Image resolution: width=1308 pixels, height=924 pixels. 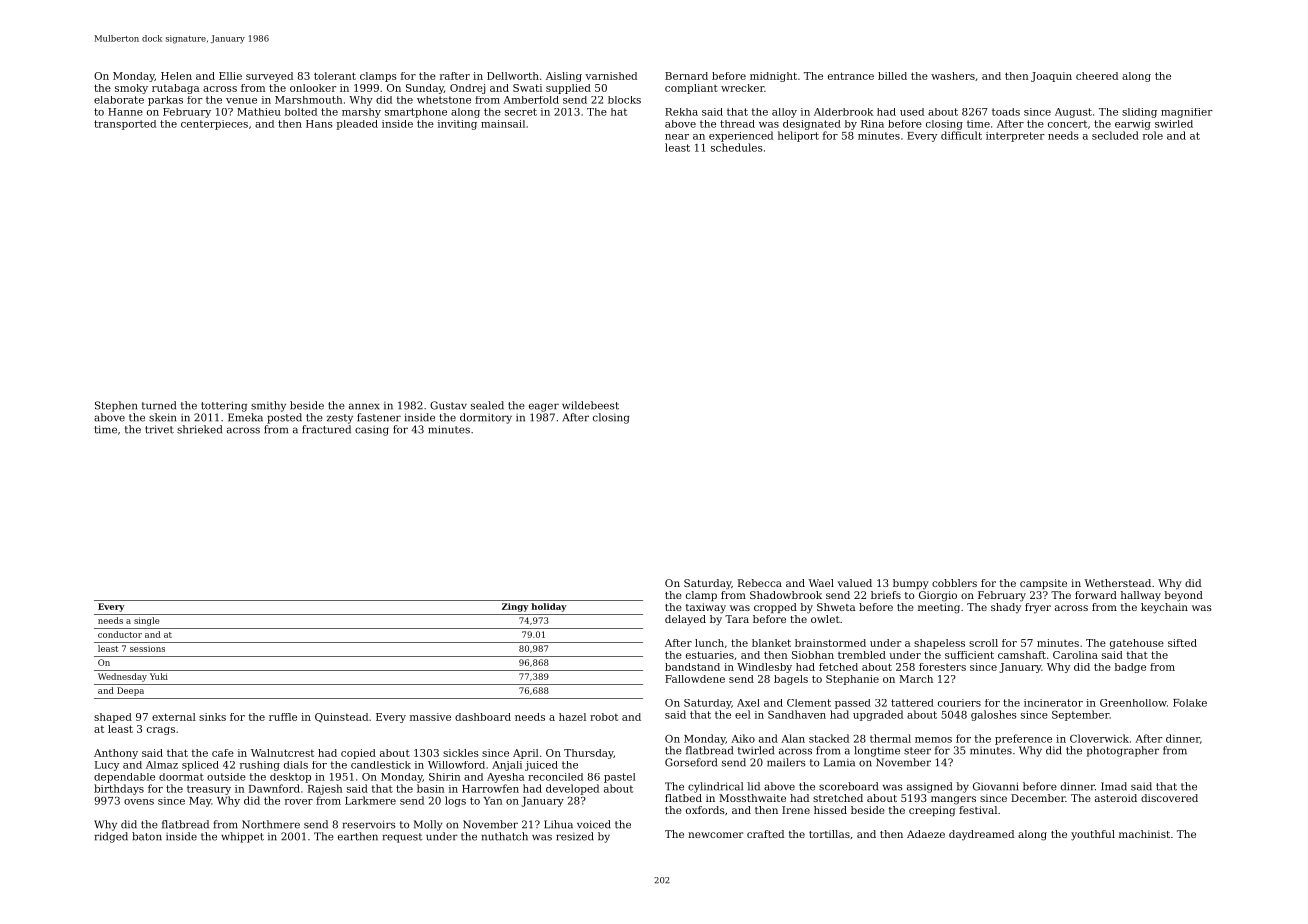 I want to click on hazel, so click(x=572, y=717).
